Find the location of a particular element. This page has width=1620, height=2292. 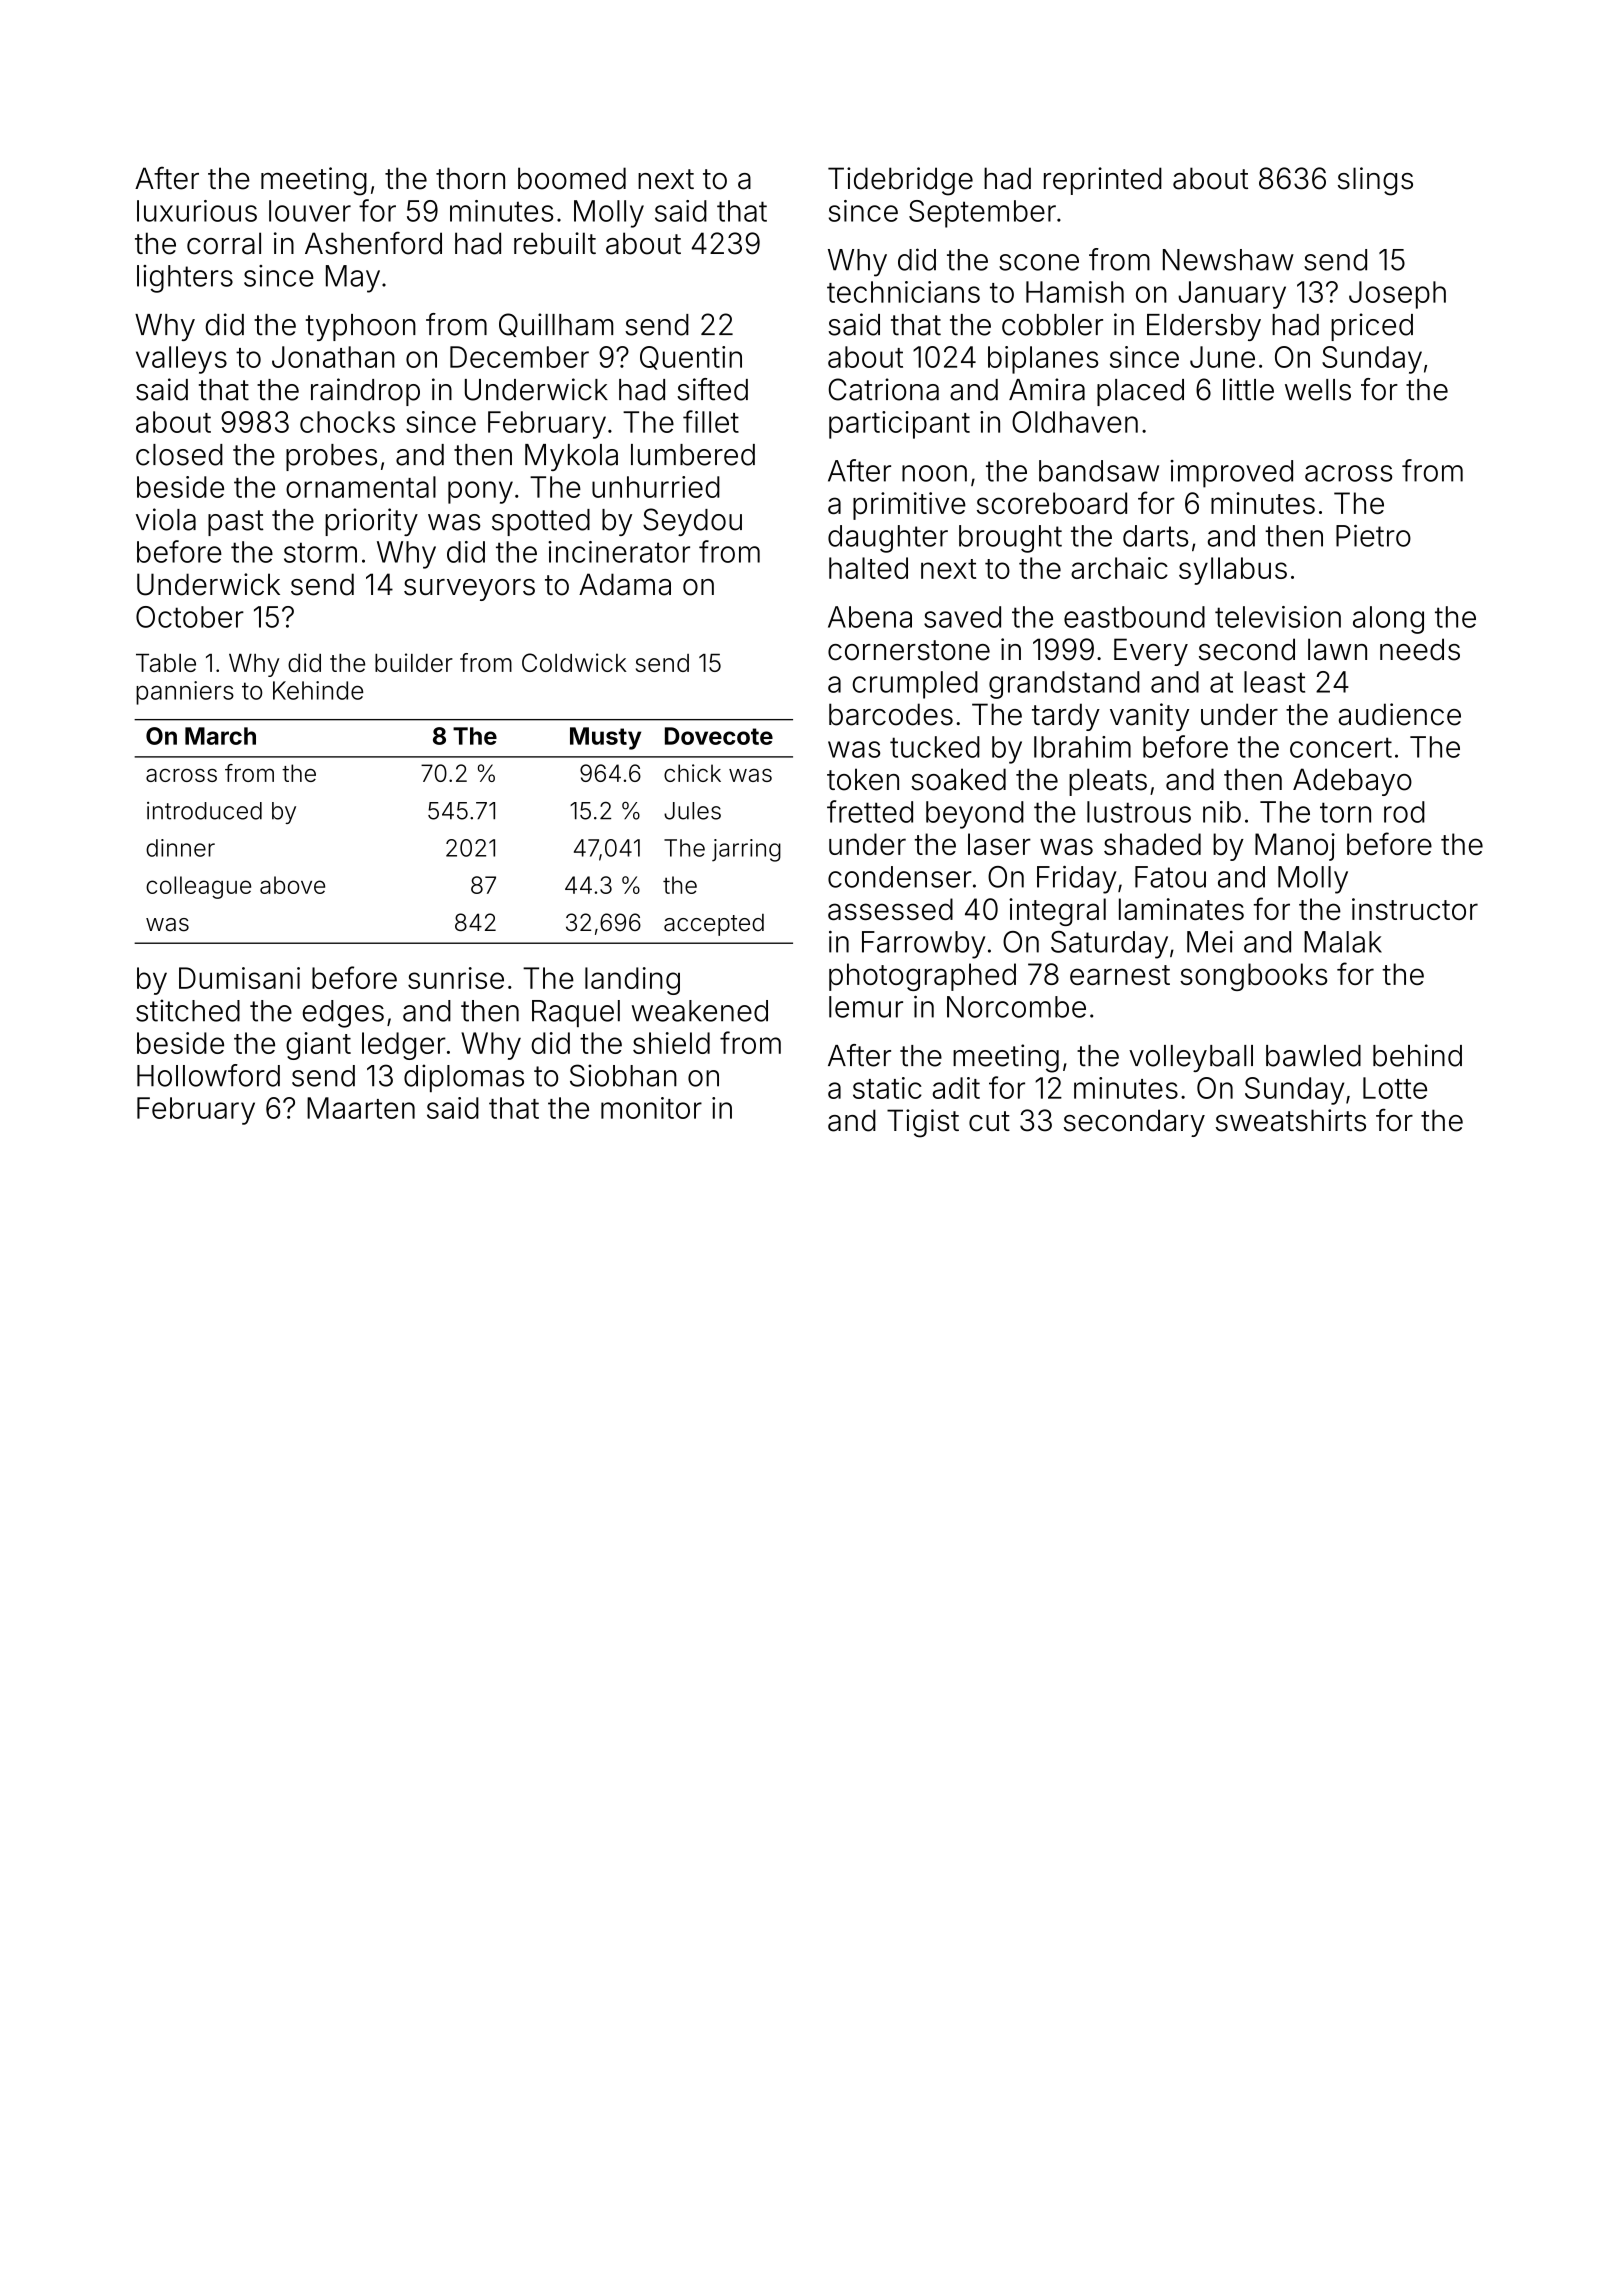

sweatshirts is located at coordinates (1291, 1120).
